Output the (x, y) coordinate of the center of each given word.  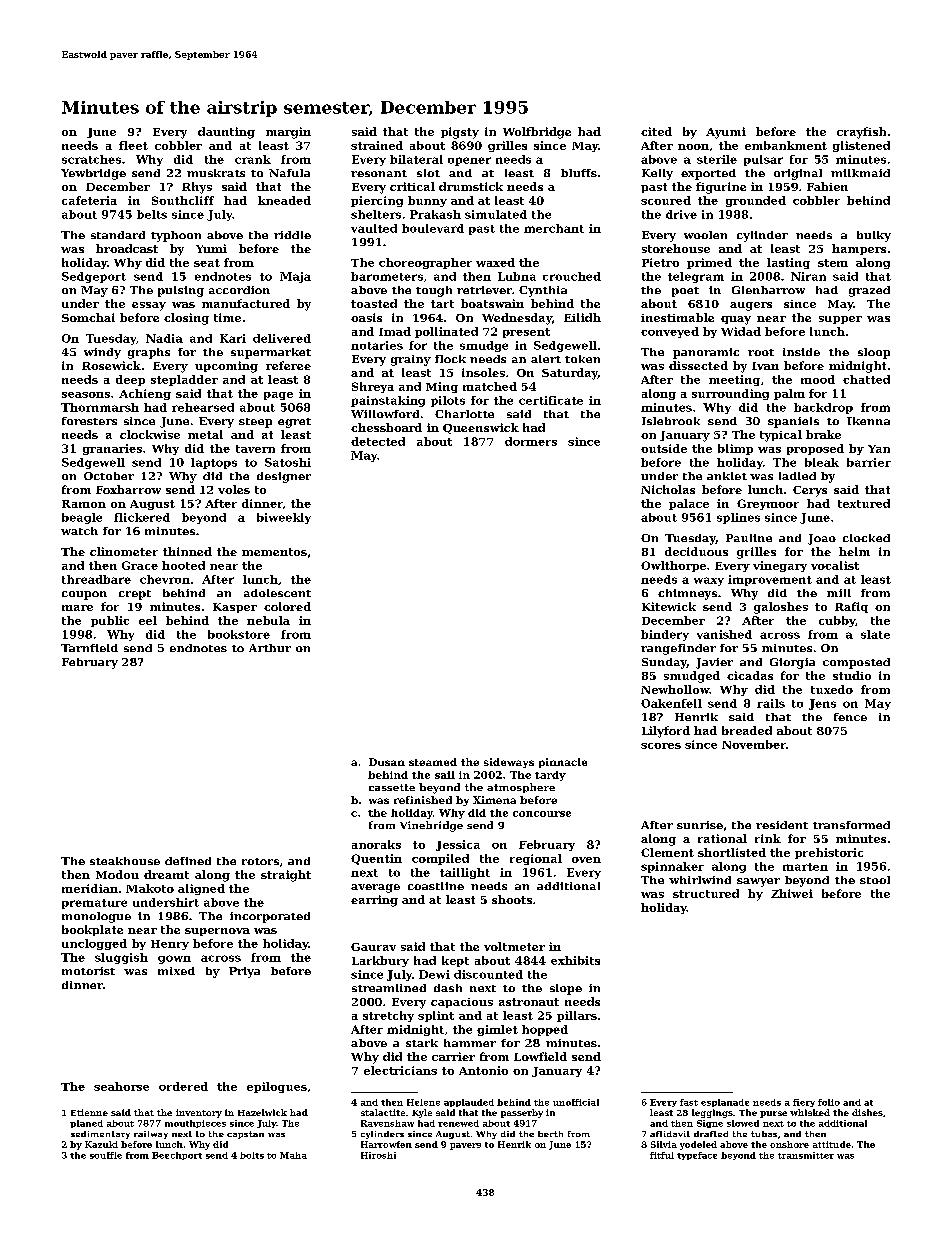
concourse (542, 814)
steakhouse (125, 861)
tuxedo (832, 689)
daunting (226, 133)
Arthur (270, 648)
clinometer (124, 551)
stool (875, 880)
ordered (183, 1086)
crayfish (861, 133)
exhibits (575, 960)
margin (288, 133)
